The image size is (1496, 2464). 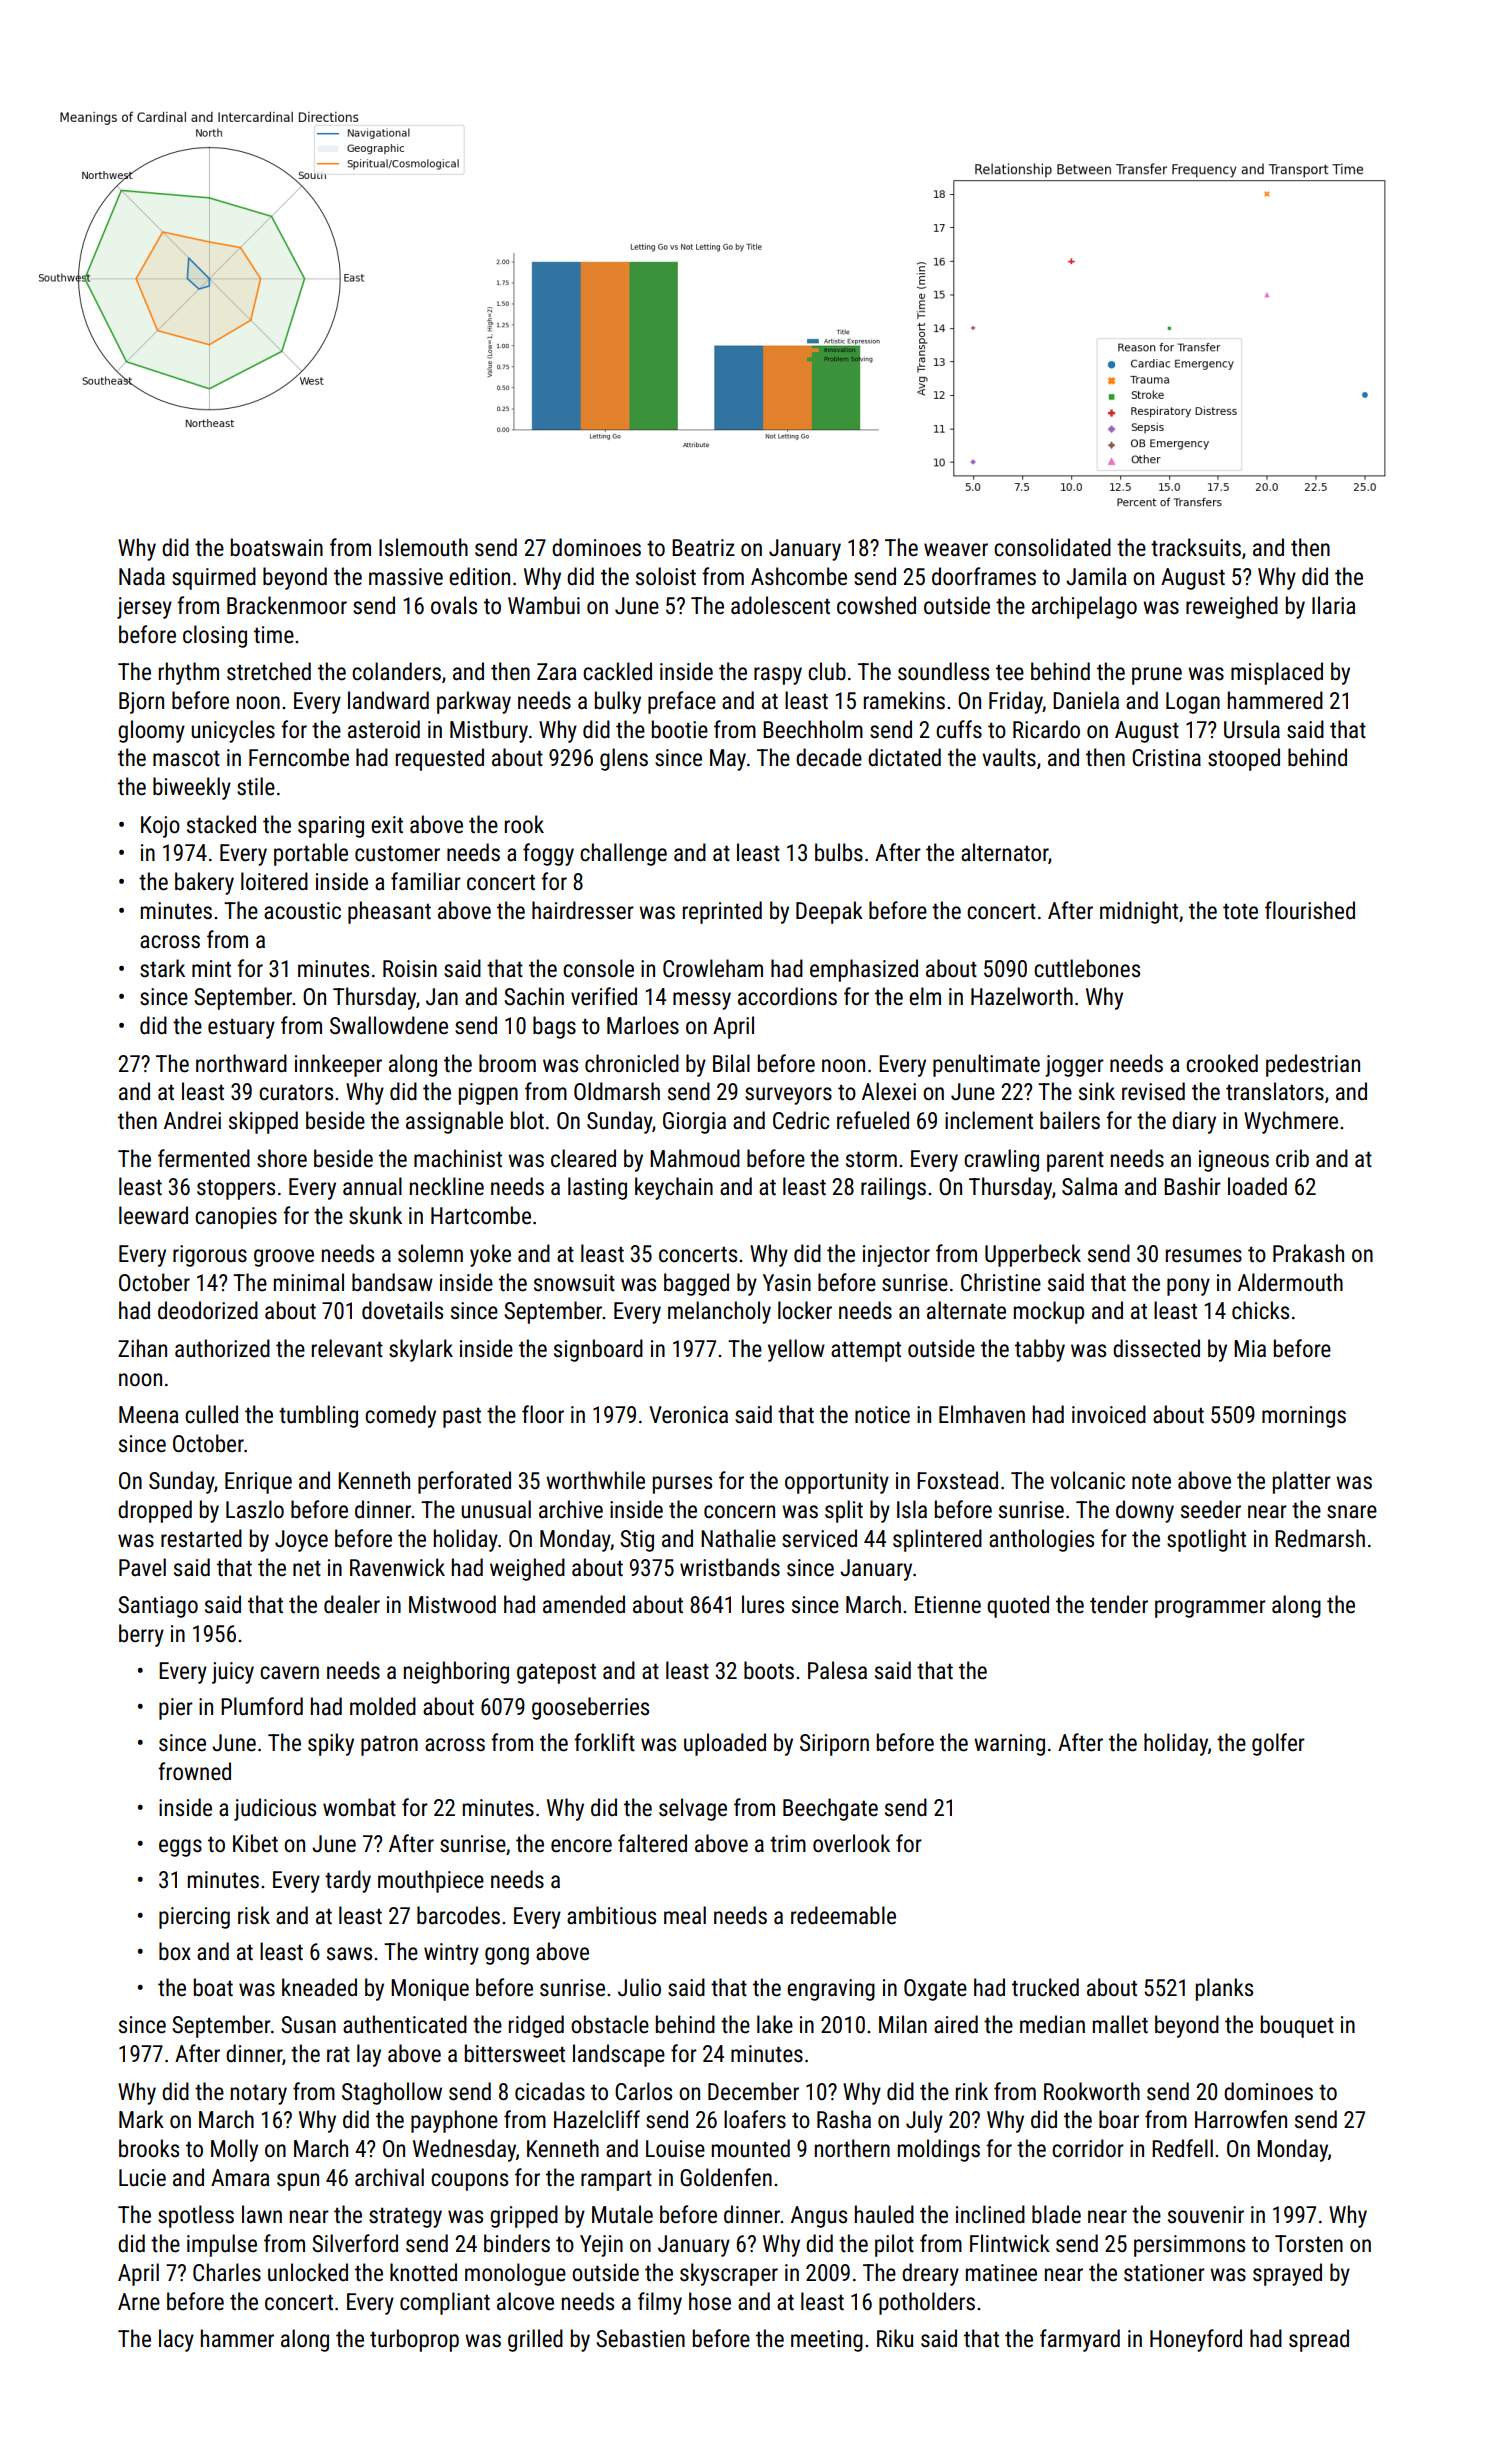 I want to click on Islemouth, so click(x=423, y=547).
